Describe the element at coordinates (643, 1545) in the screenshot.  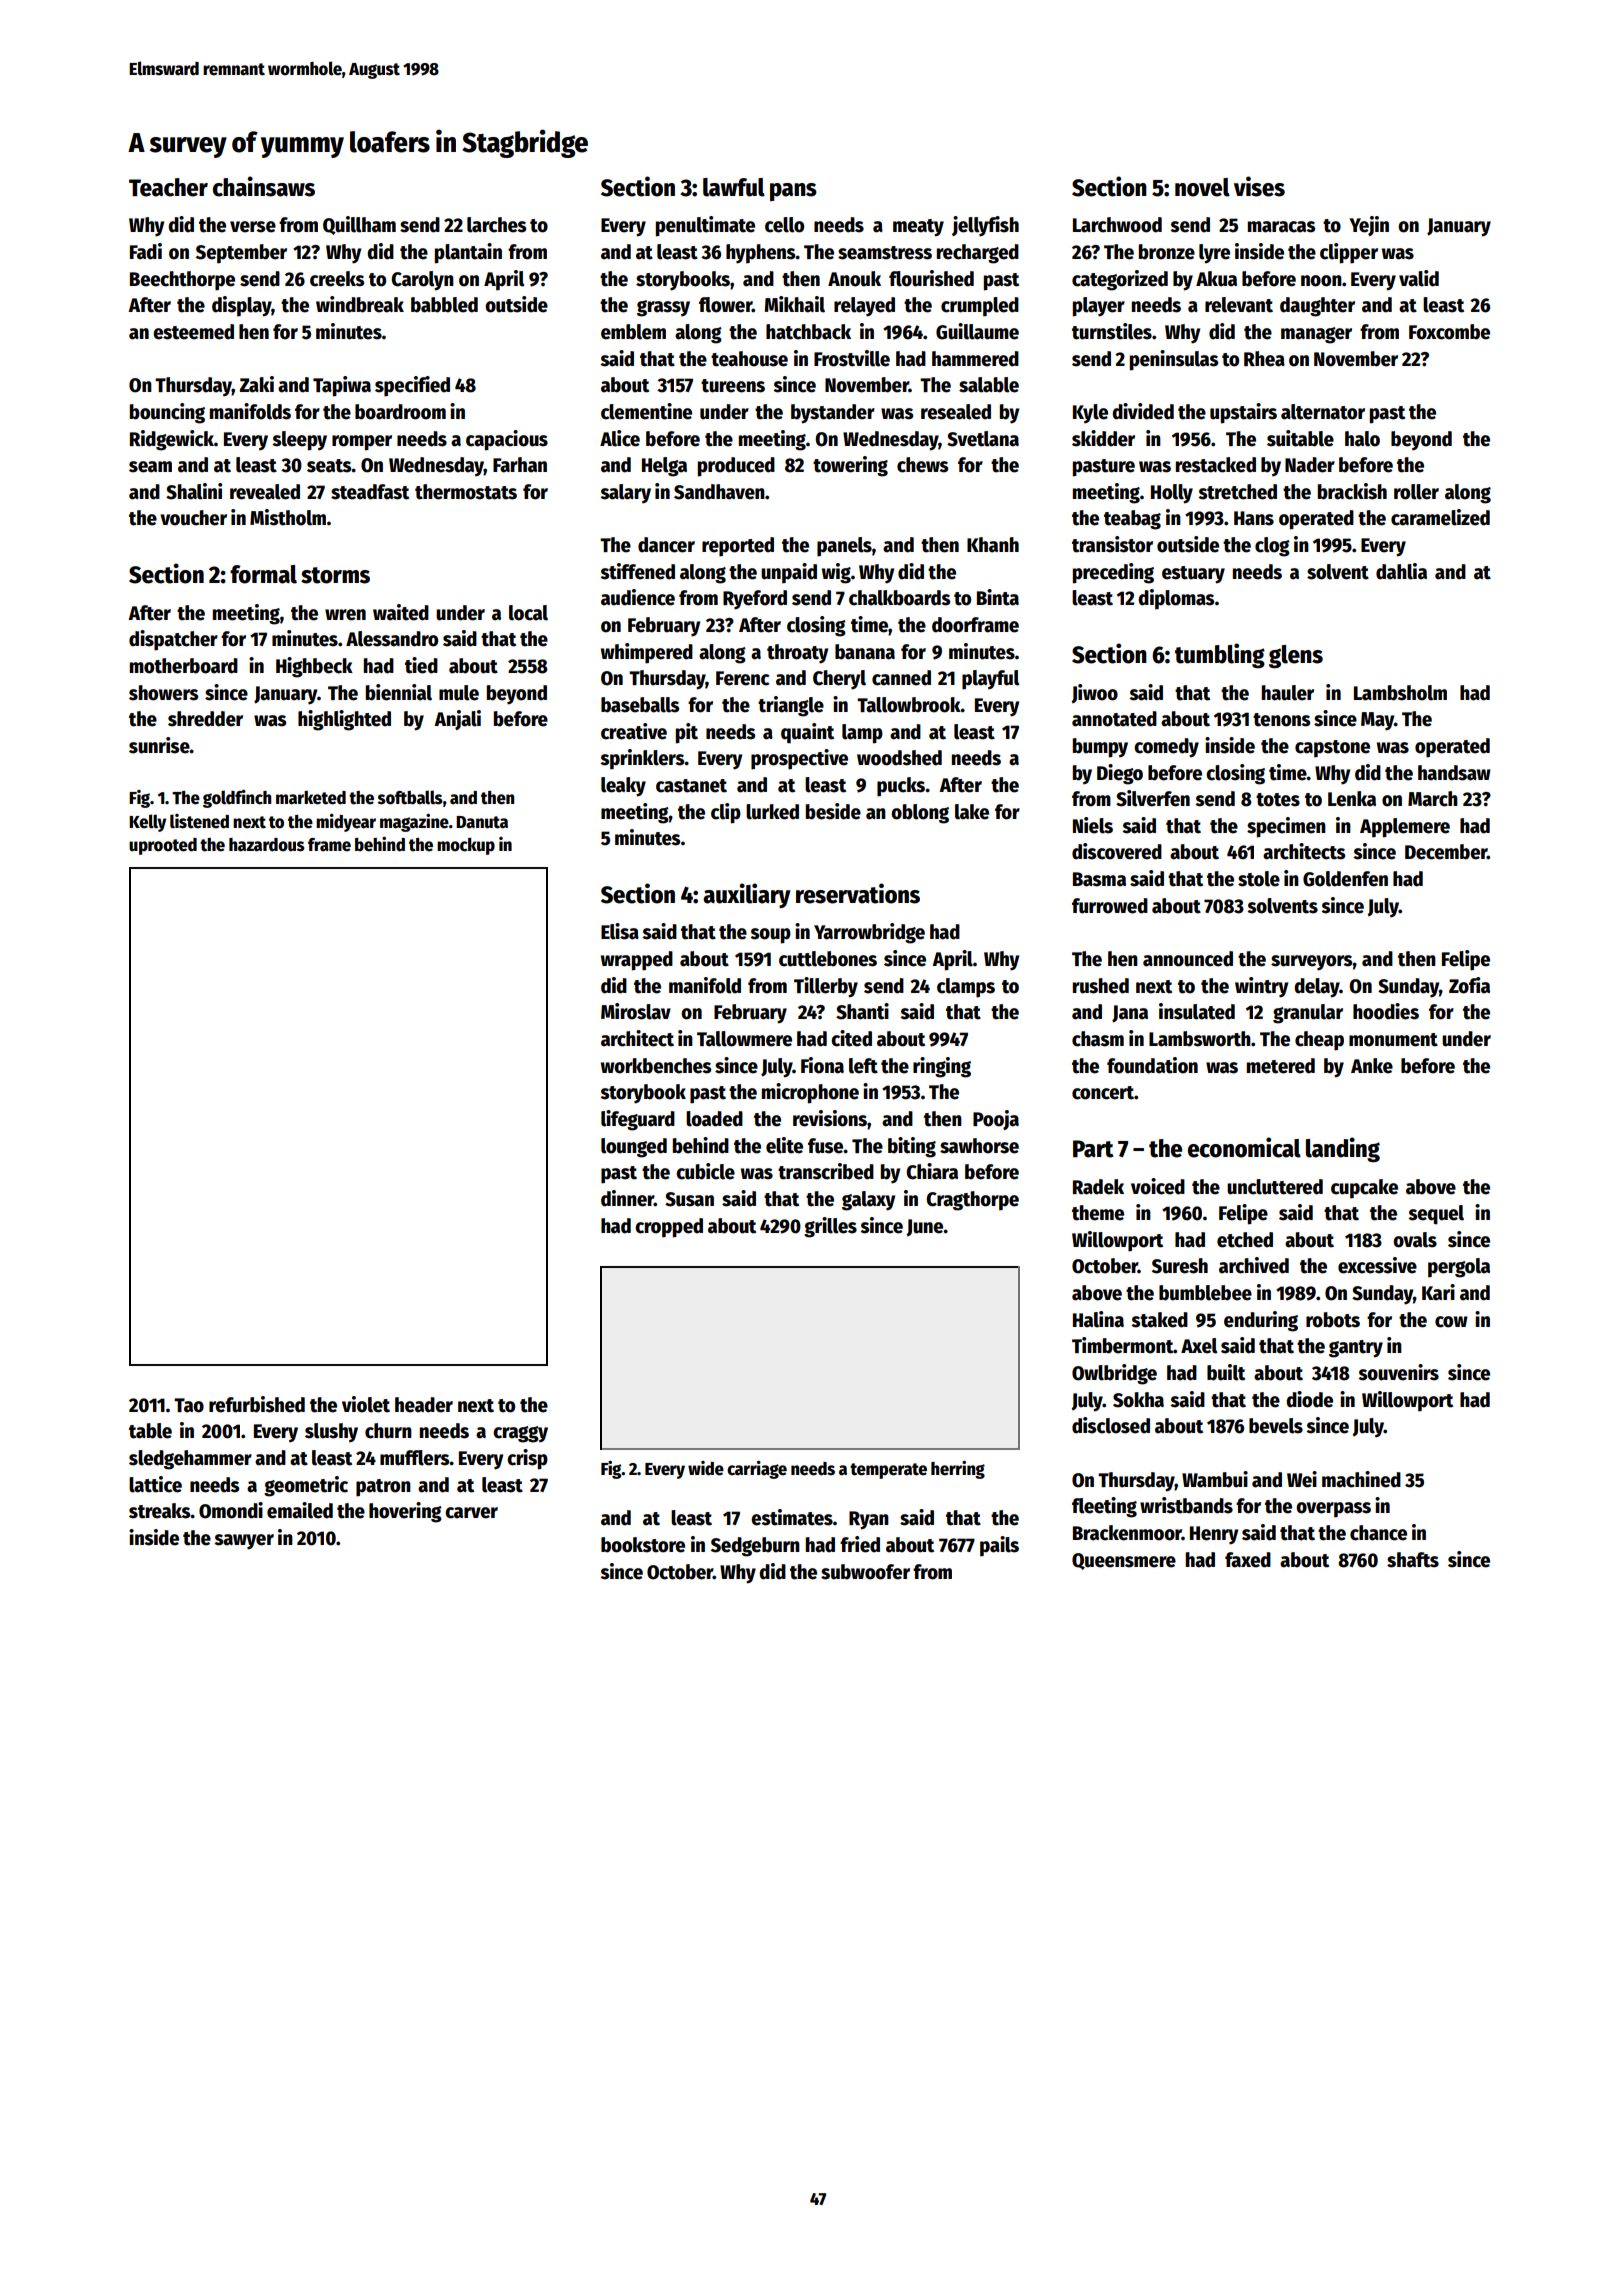
I see `bookstore` at that location.
